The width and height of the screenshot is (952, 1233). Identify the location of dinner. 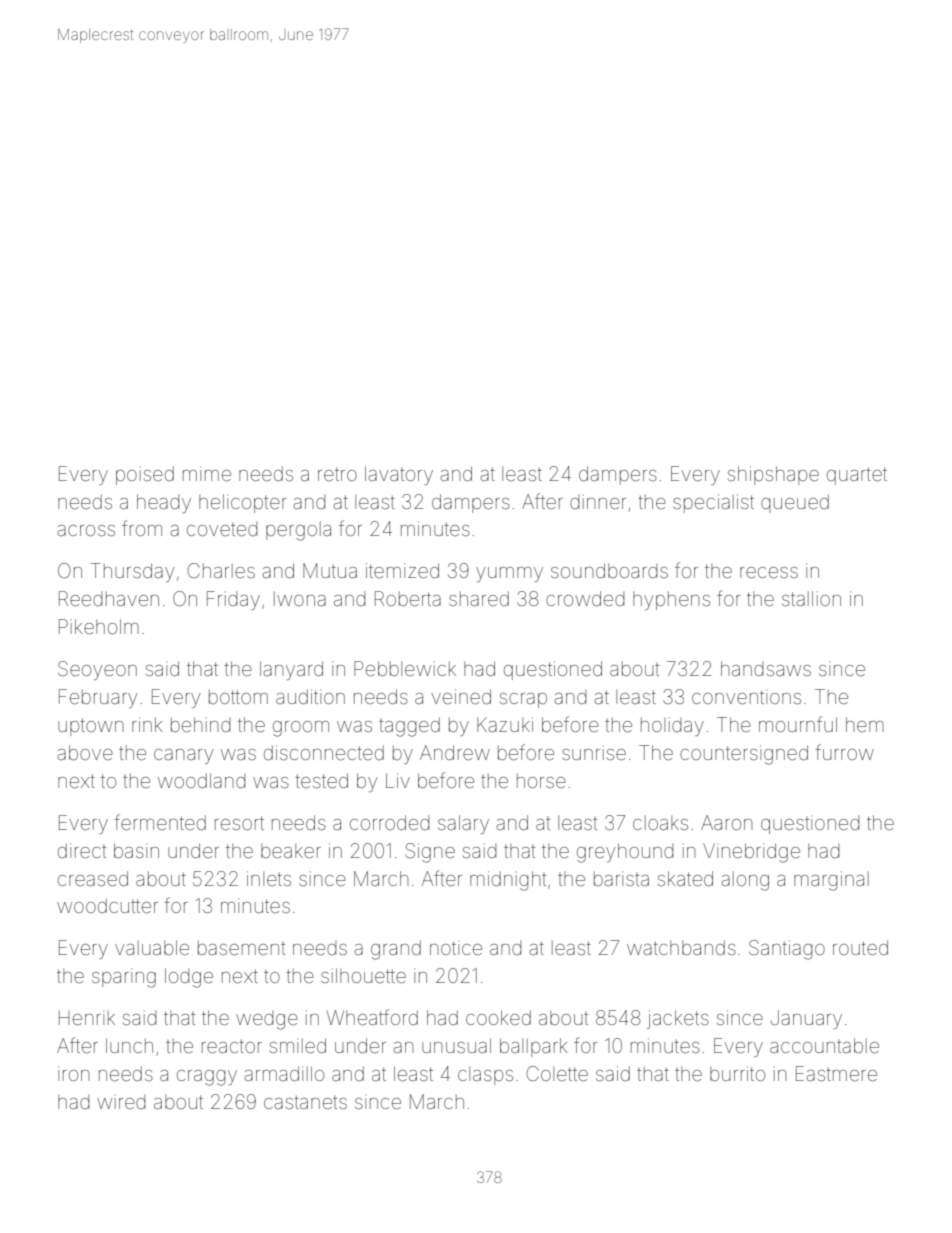
(598, 501).
